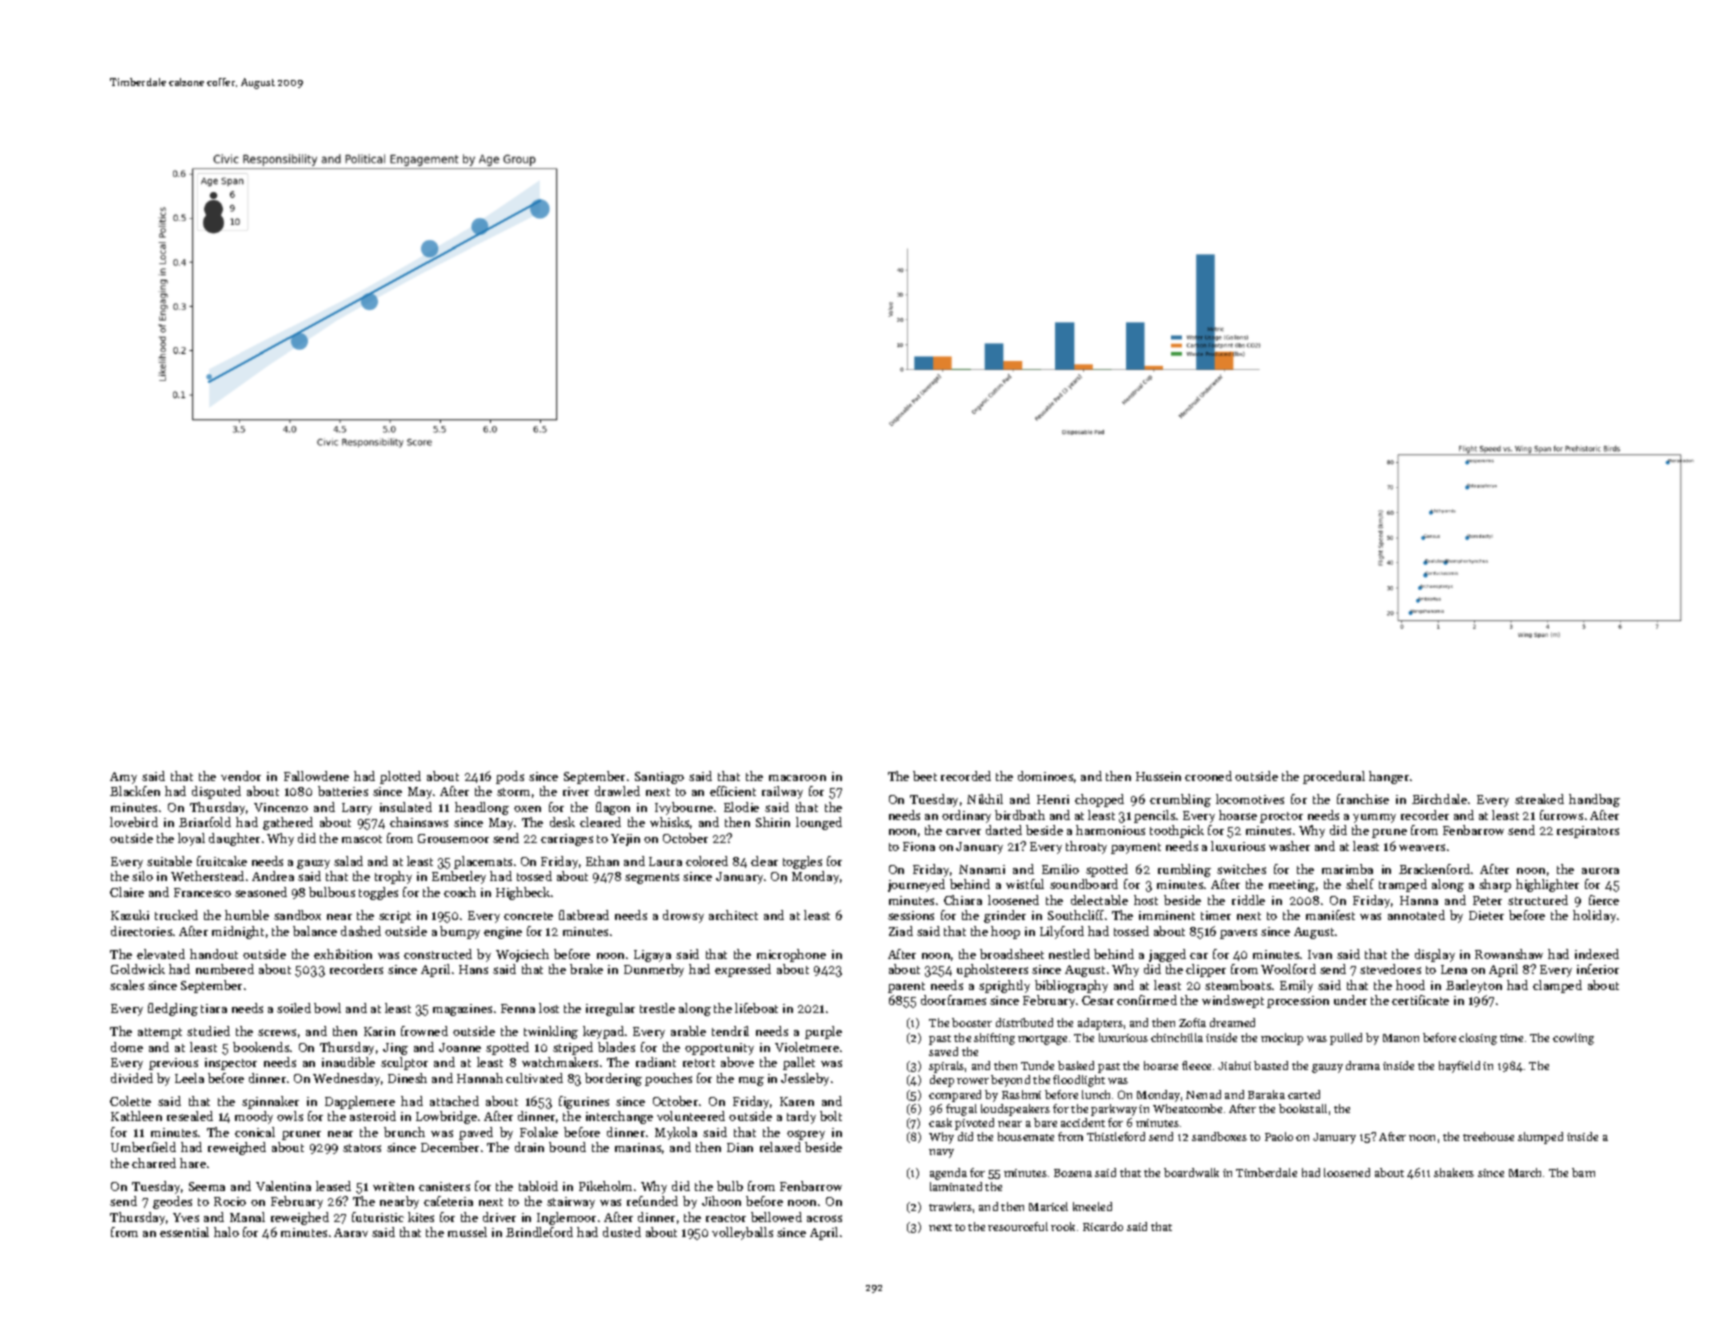  I want to click on housemate, so click(1026, 1136).
